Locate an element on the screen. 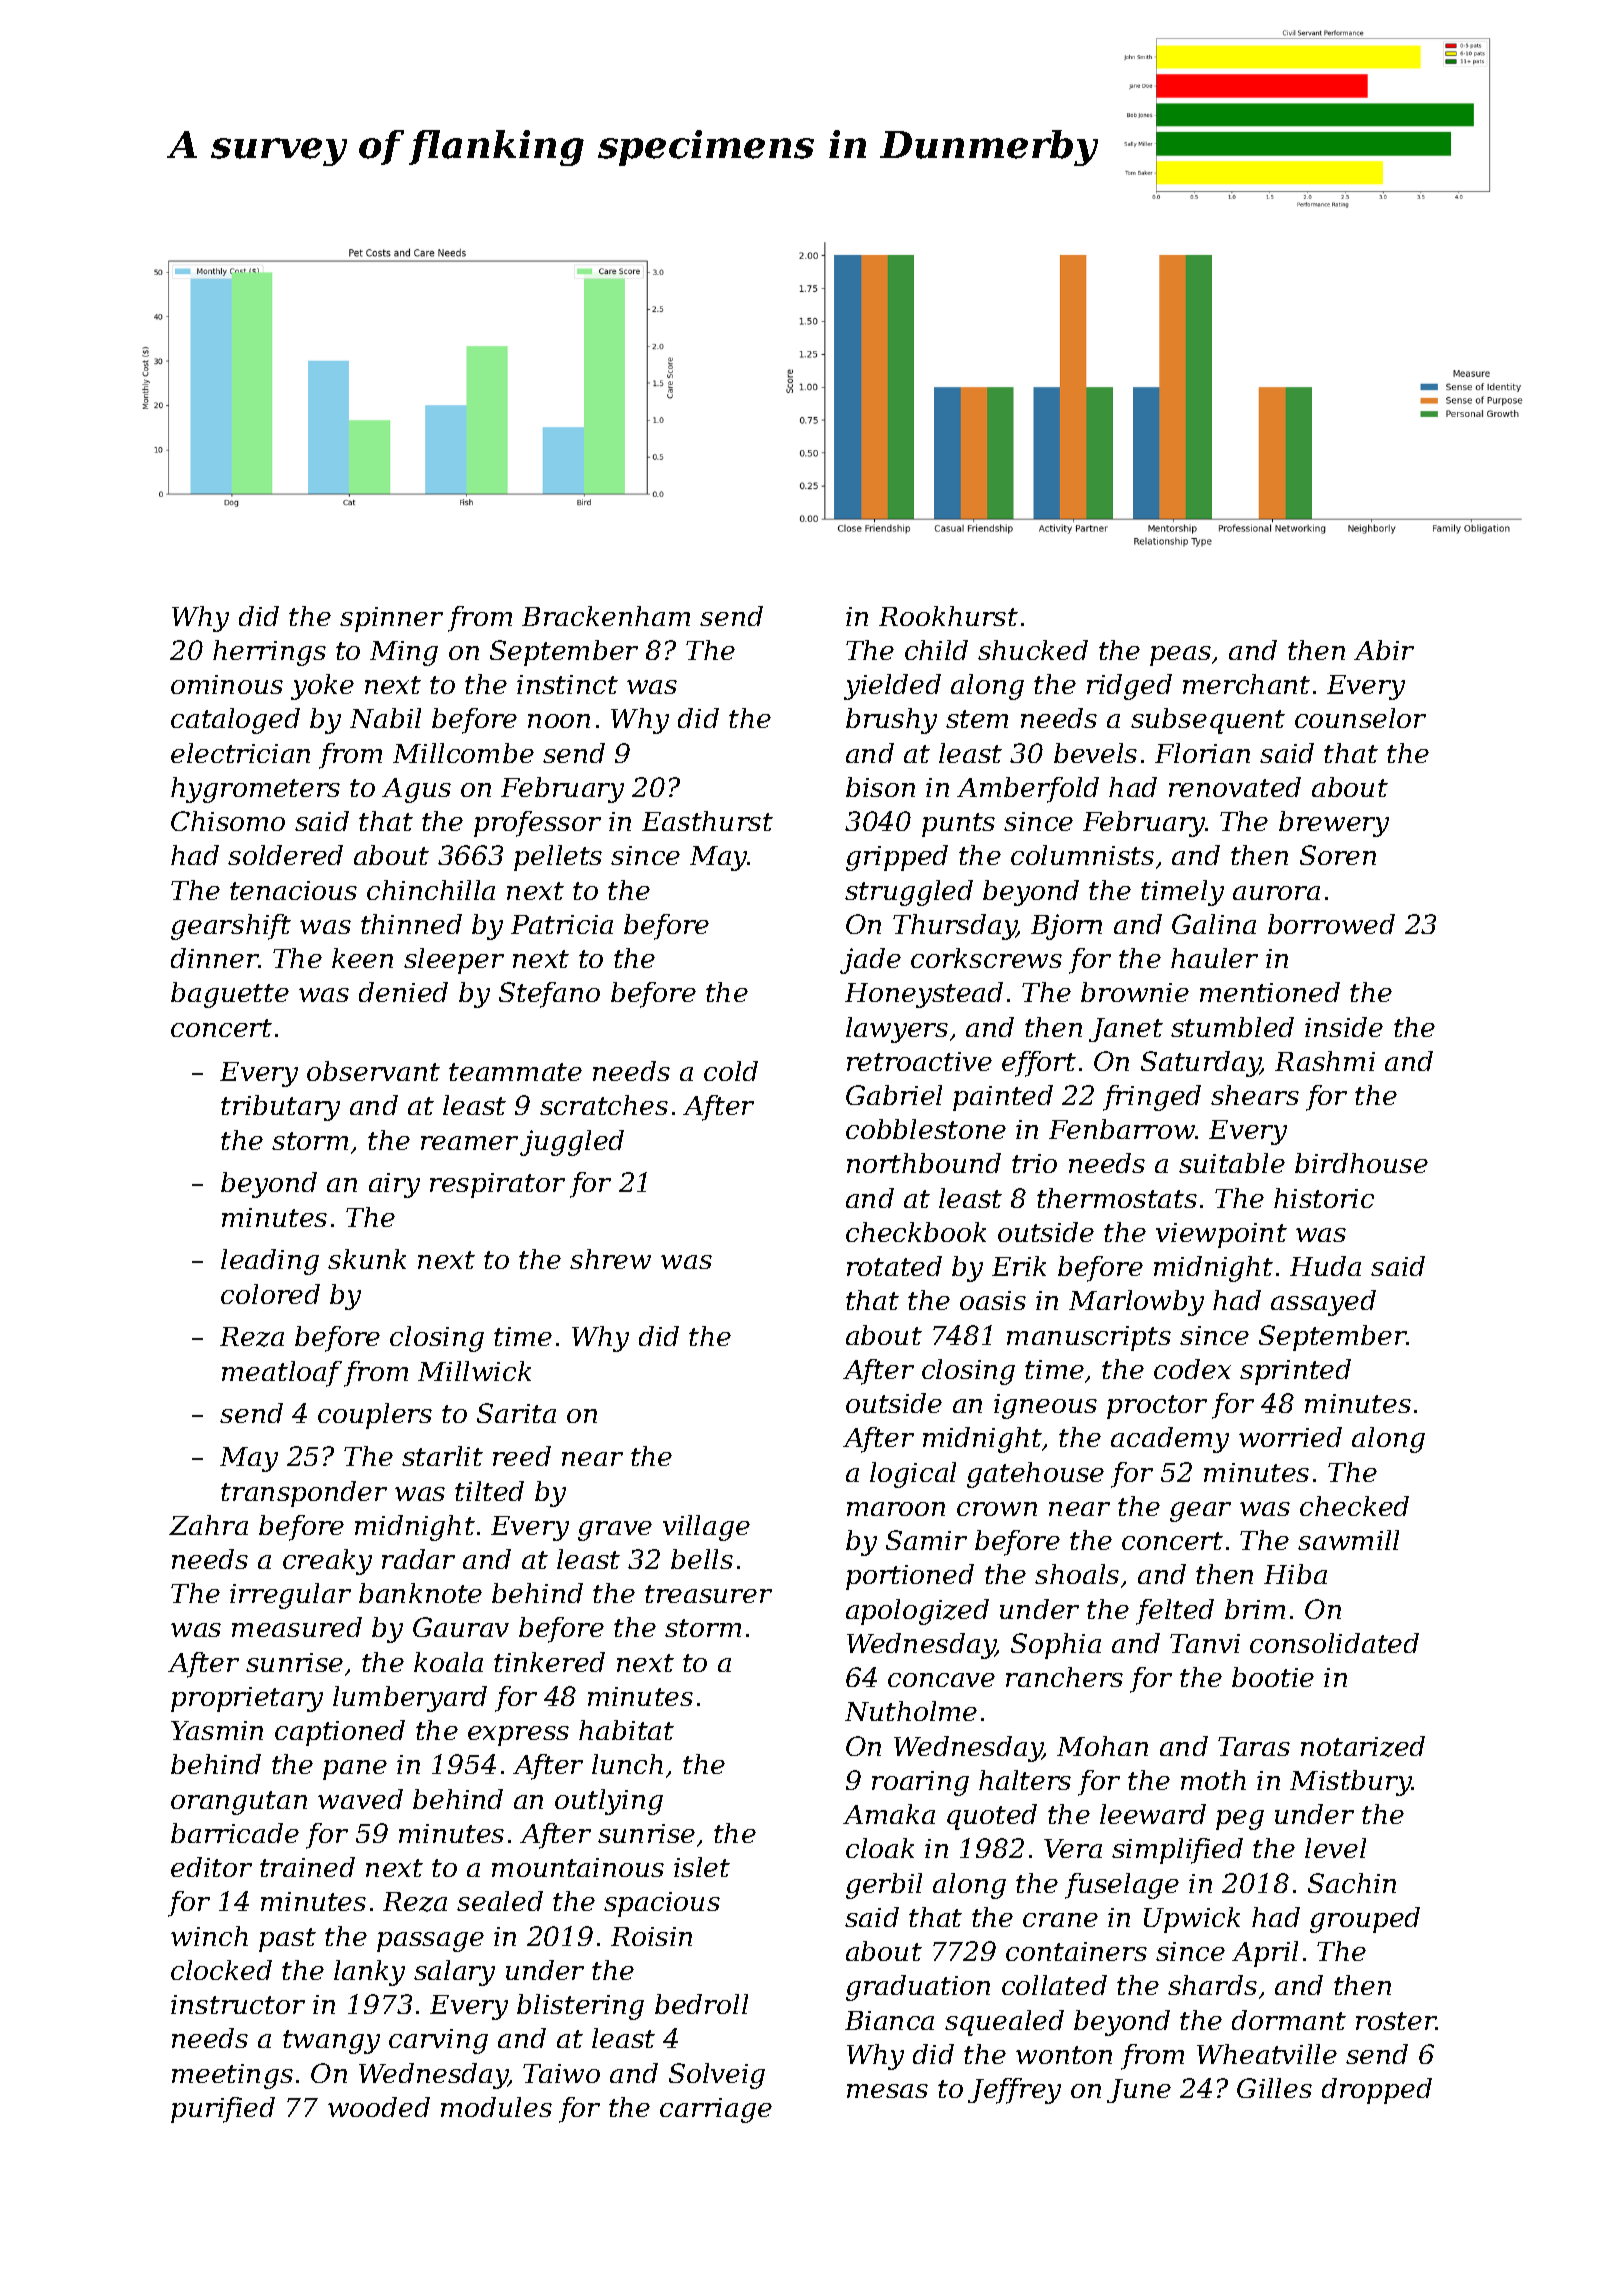 The height and width of the screenshot is (2292, 1620). suitable is located at coordinates (1232, 1163).
